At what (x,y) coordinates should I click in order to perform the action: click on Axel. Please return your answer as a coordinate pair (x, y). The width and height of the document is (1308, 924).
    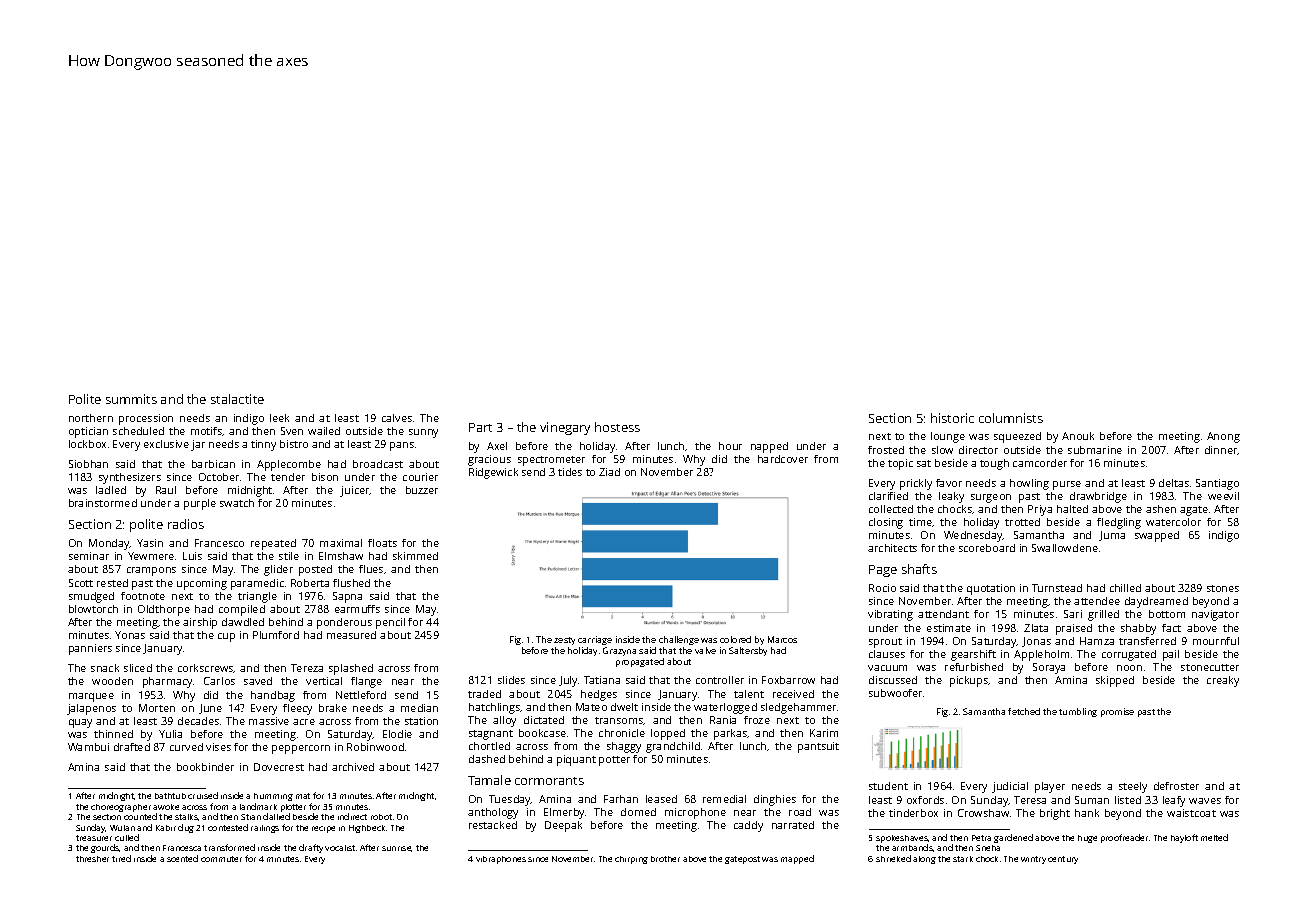
    Looking at the image, I should click on (497, 446).
